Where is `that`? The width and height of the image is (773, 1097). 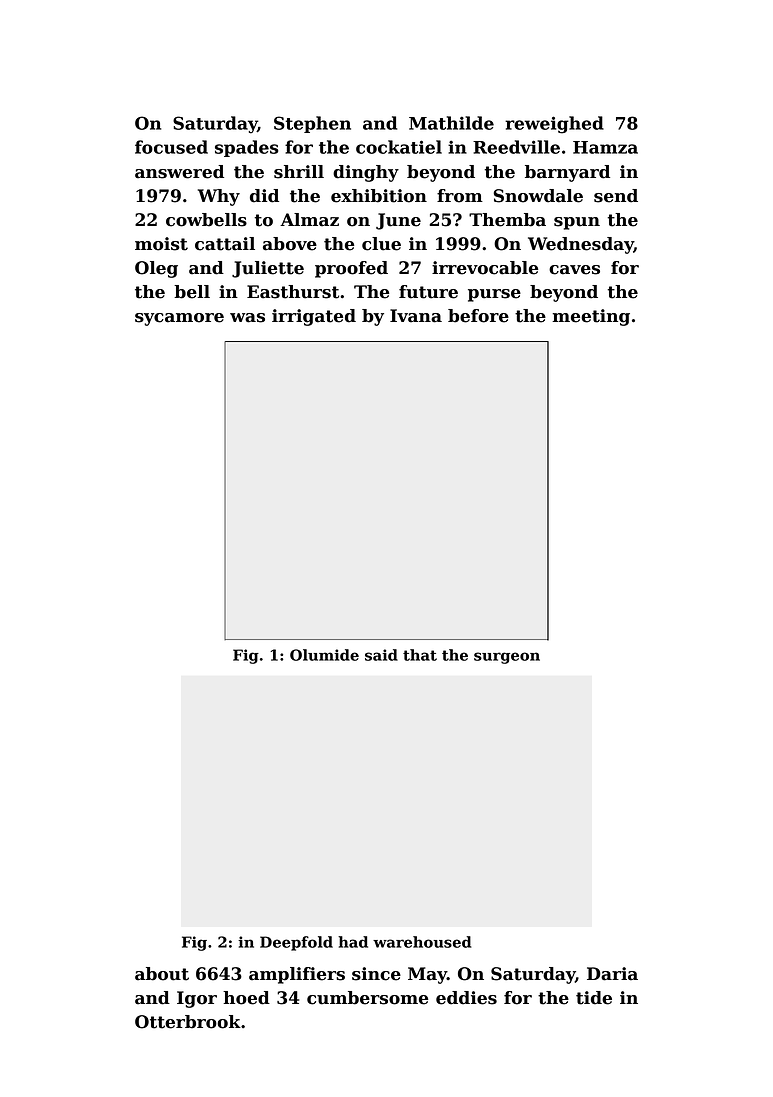 that is located at coordinates (420, 655).
